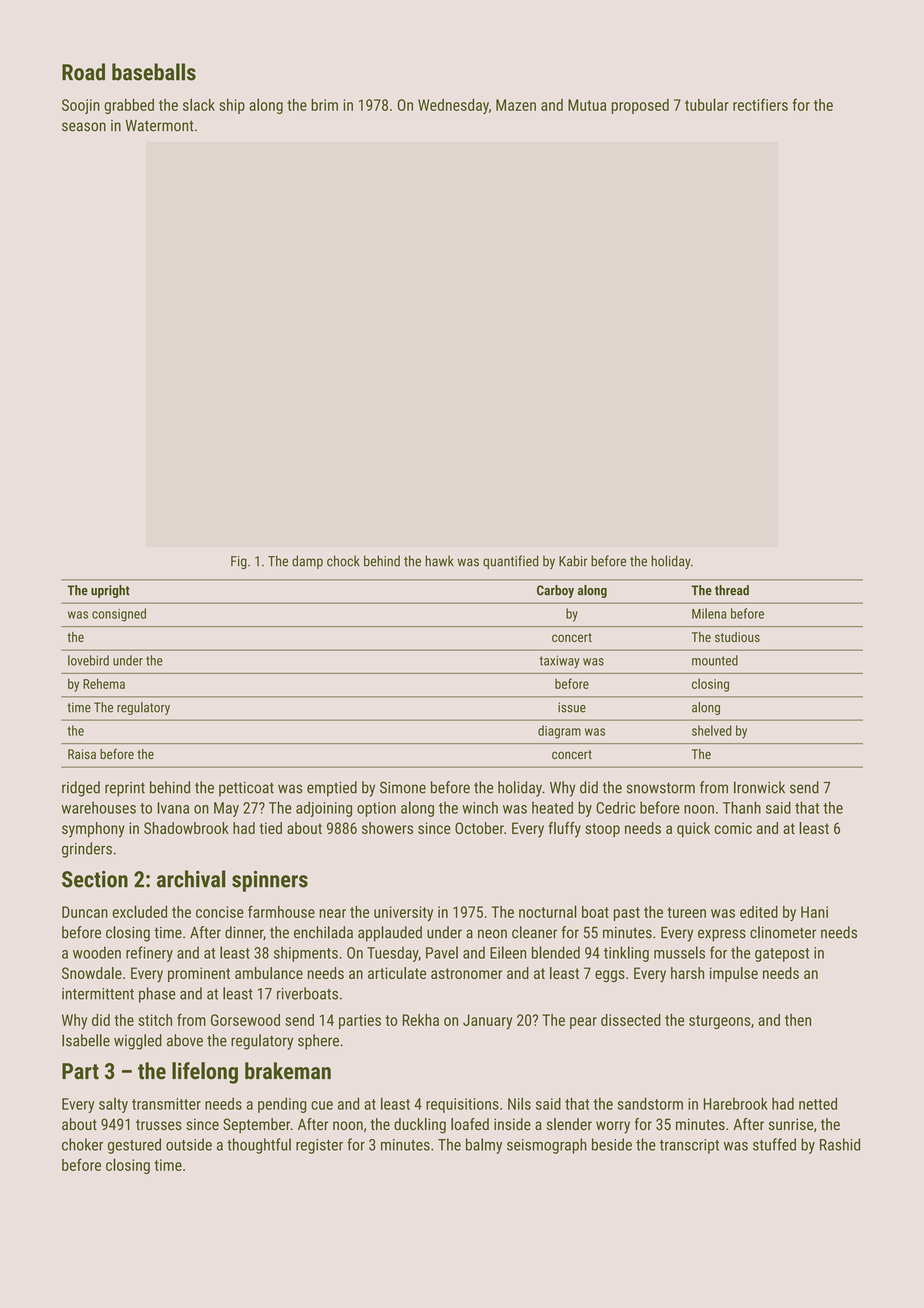 The image size is (924, 1308). What do you see at coordinates (85, 912) in the screenshot?
I see `Duncan` at bounding box center [85, 912].
